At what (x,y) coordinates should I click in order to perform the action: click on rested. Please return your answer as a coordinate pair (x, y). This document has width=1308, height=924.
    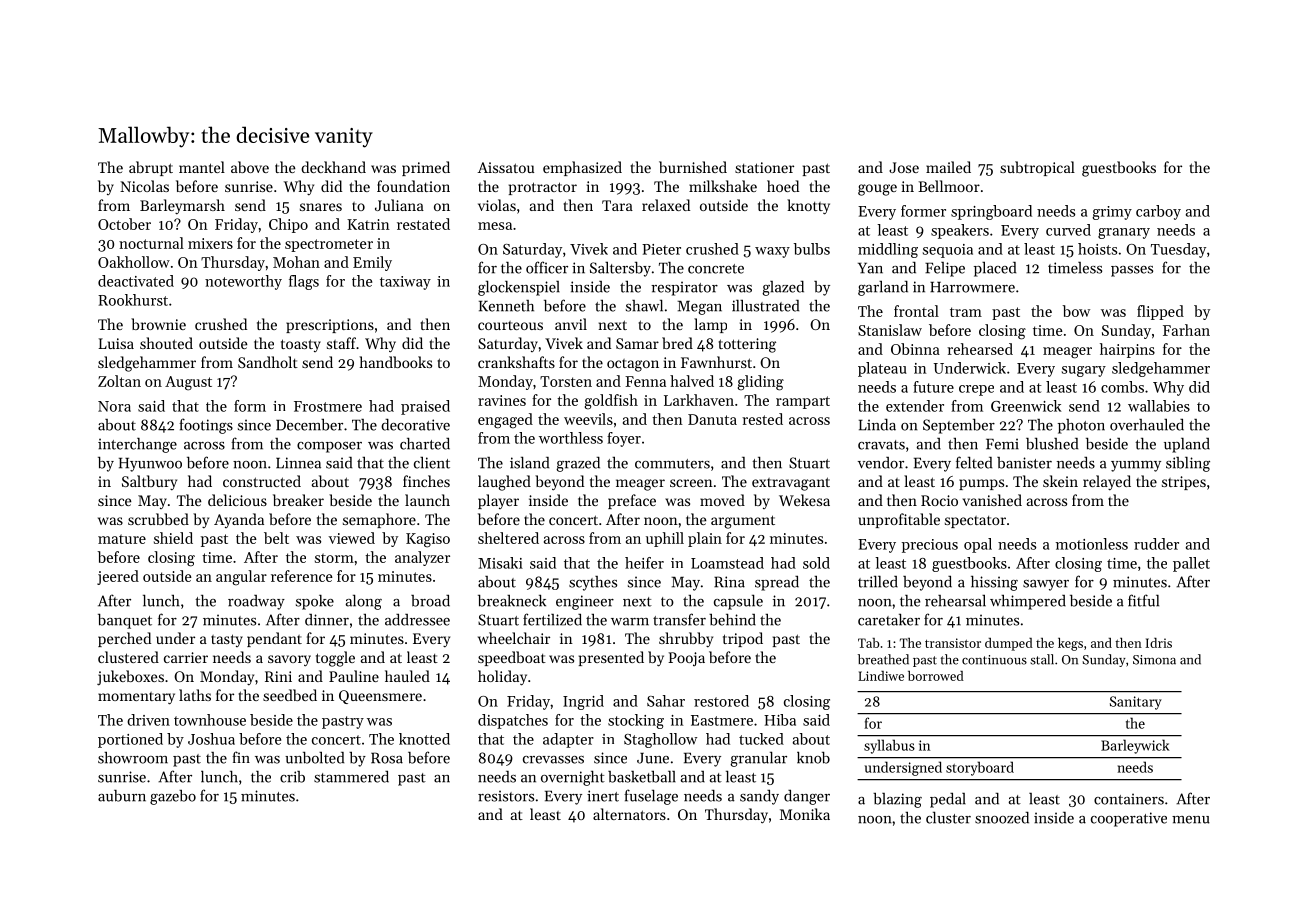
    Looking at the image, I should click on (762, 419).
